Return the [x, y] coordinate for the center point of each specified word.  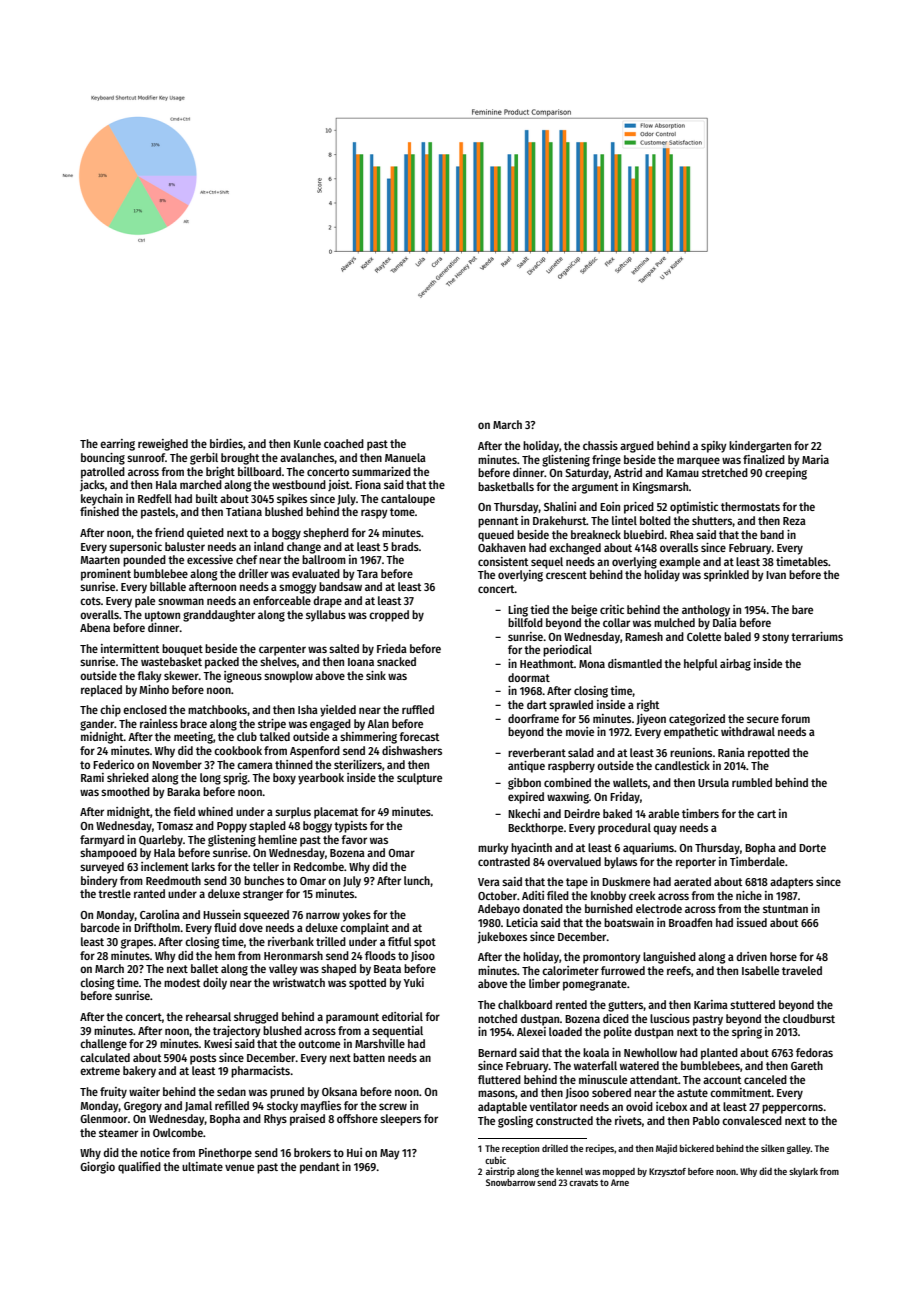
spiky [714, 447]
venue [239, 1167]
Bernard [497, 1052]
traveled [802, 970]
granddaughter [219, 616]
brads [405, 546]
